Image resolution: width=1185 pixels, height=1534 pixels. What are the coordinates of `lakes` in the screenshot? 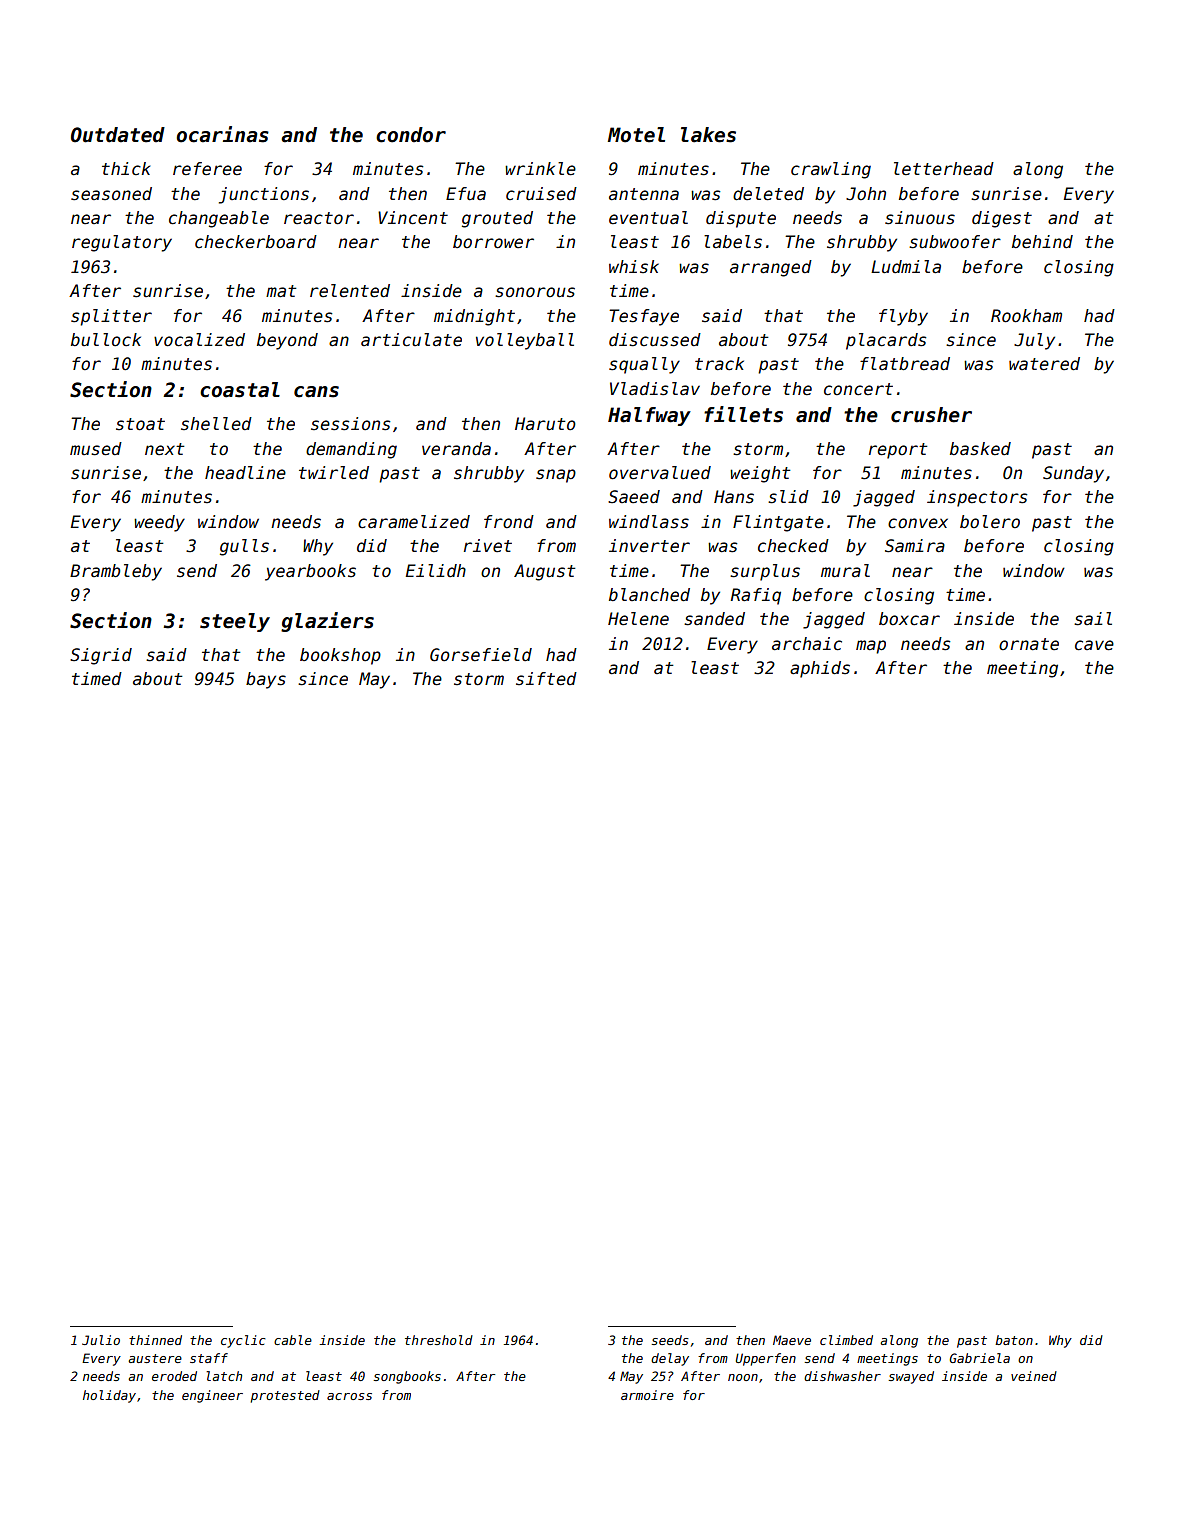 It's located at (708, 135).
